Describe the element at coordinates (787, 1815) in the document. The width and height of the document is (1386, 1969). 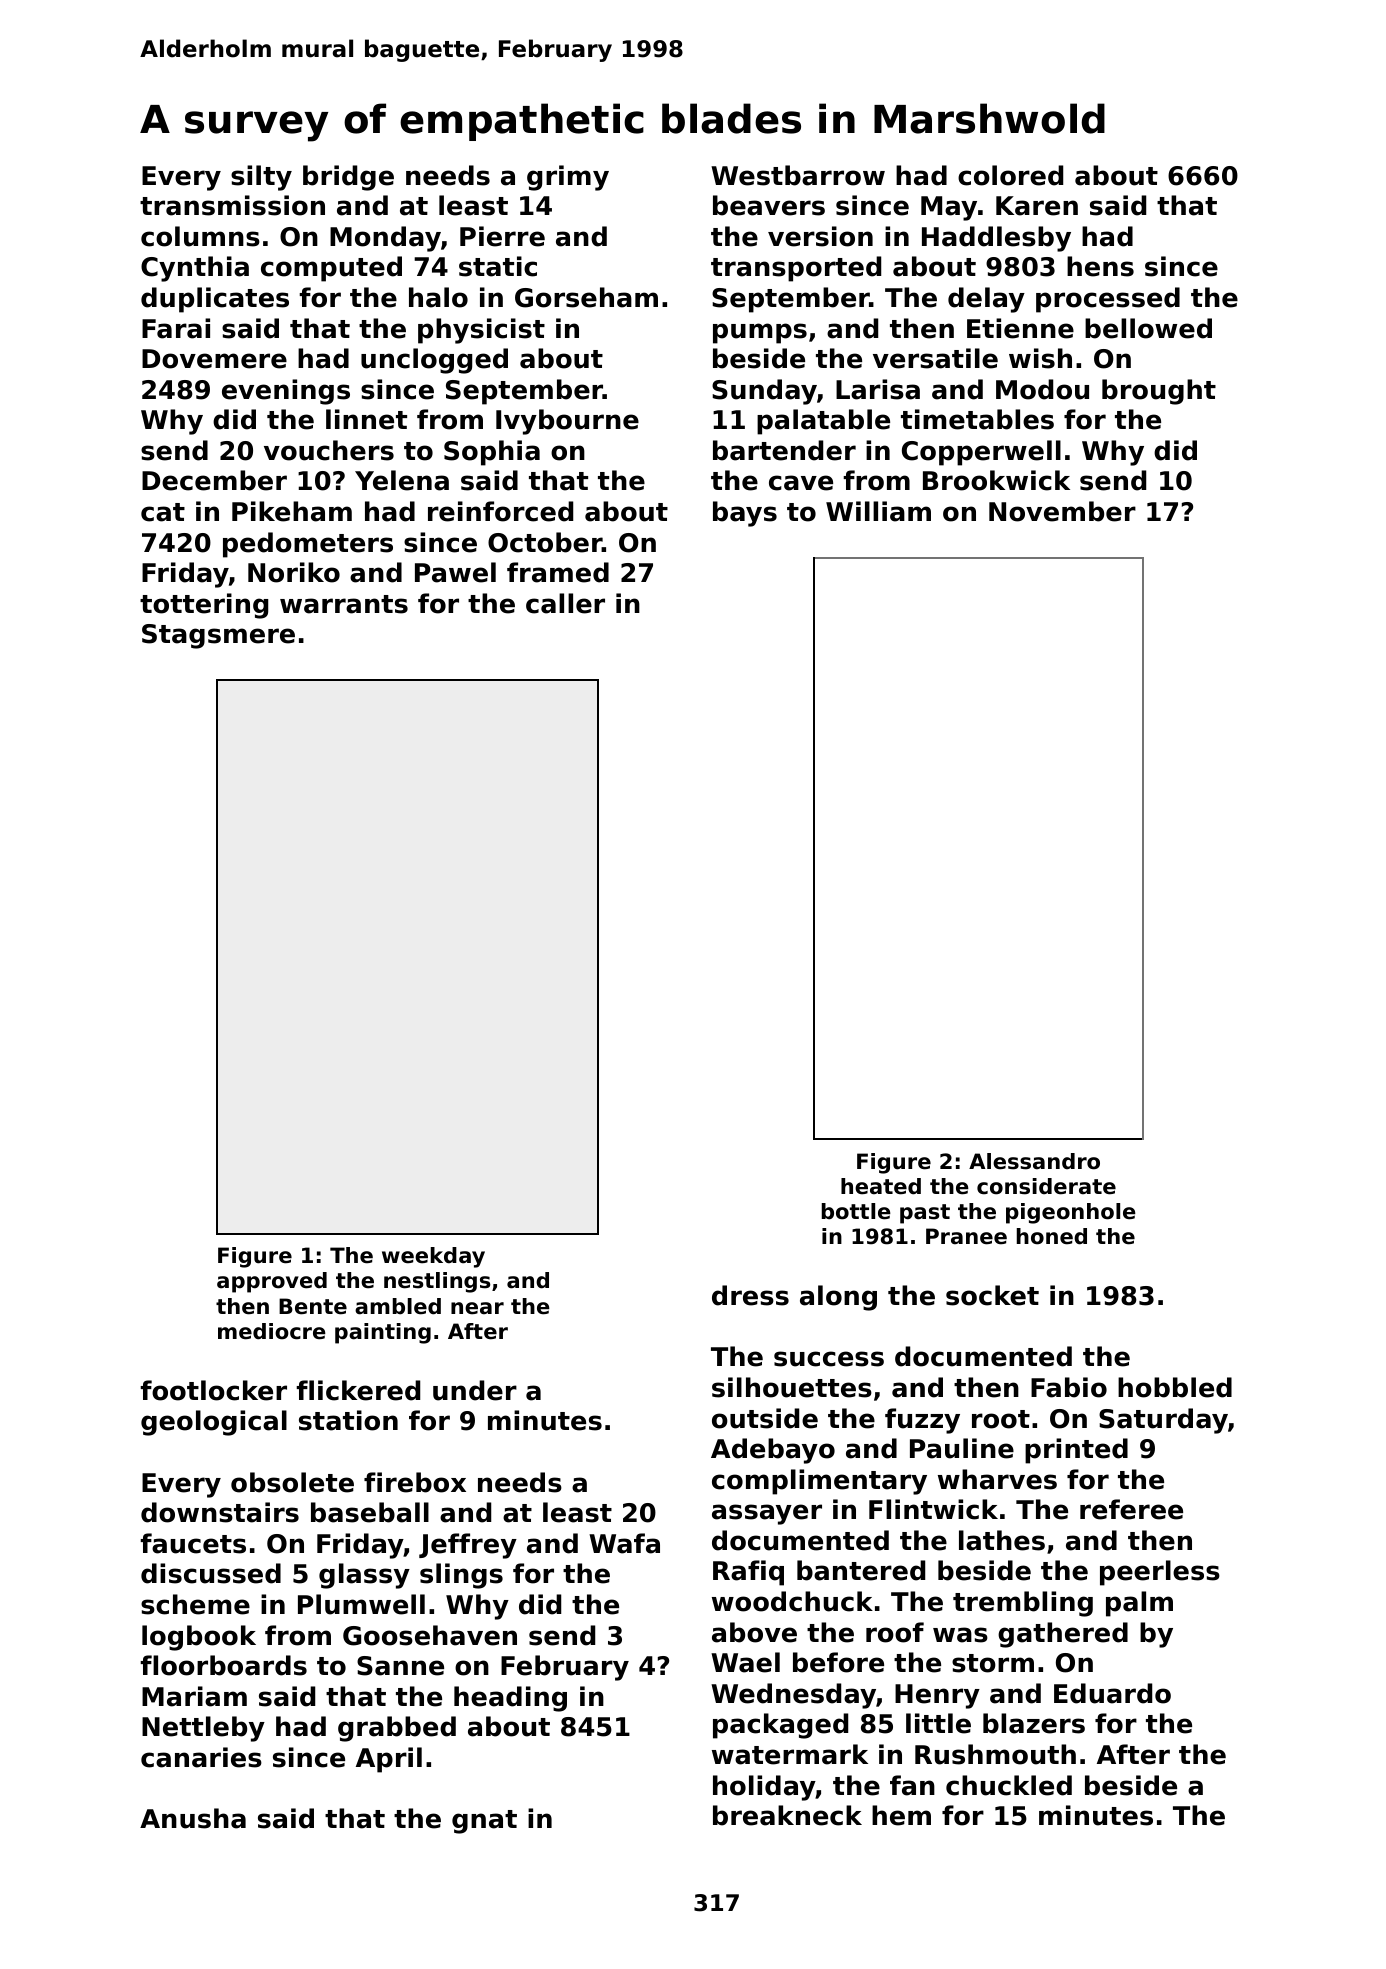
I see `breakneck` at that location.
